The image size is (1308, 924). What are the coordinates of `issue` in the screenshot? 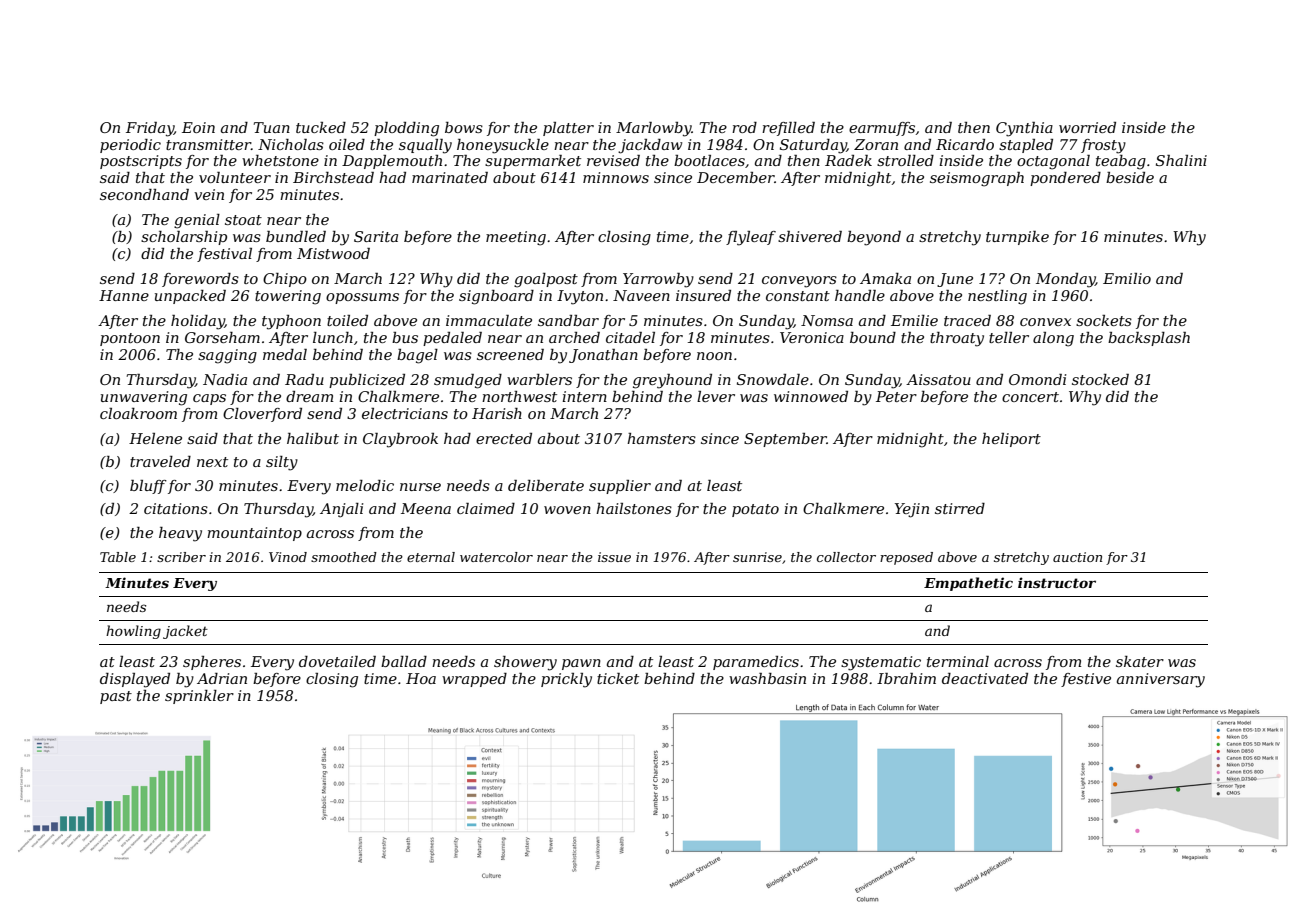 It's located at (614, 557).
